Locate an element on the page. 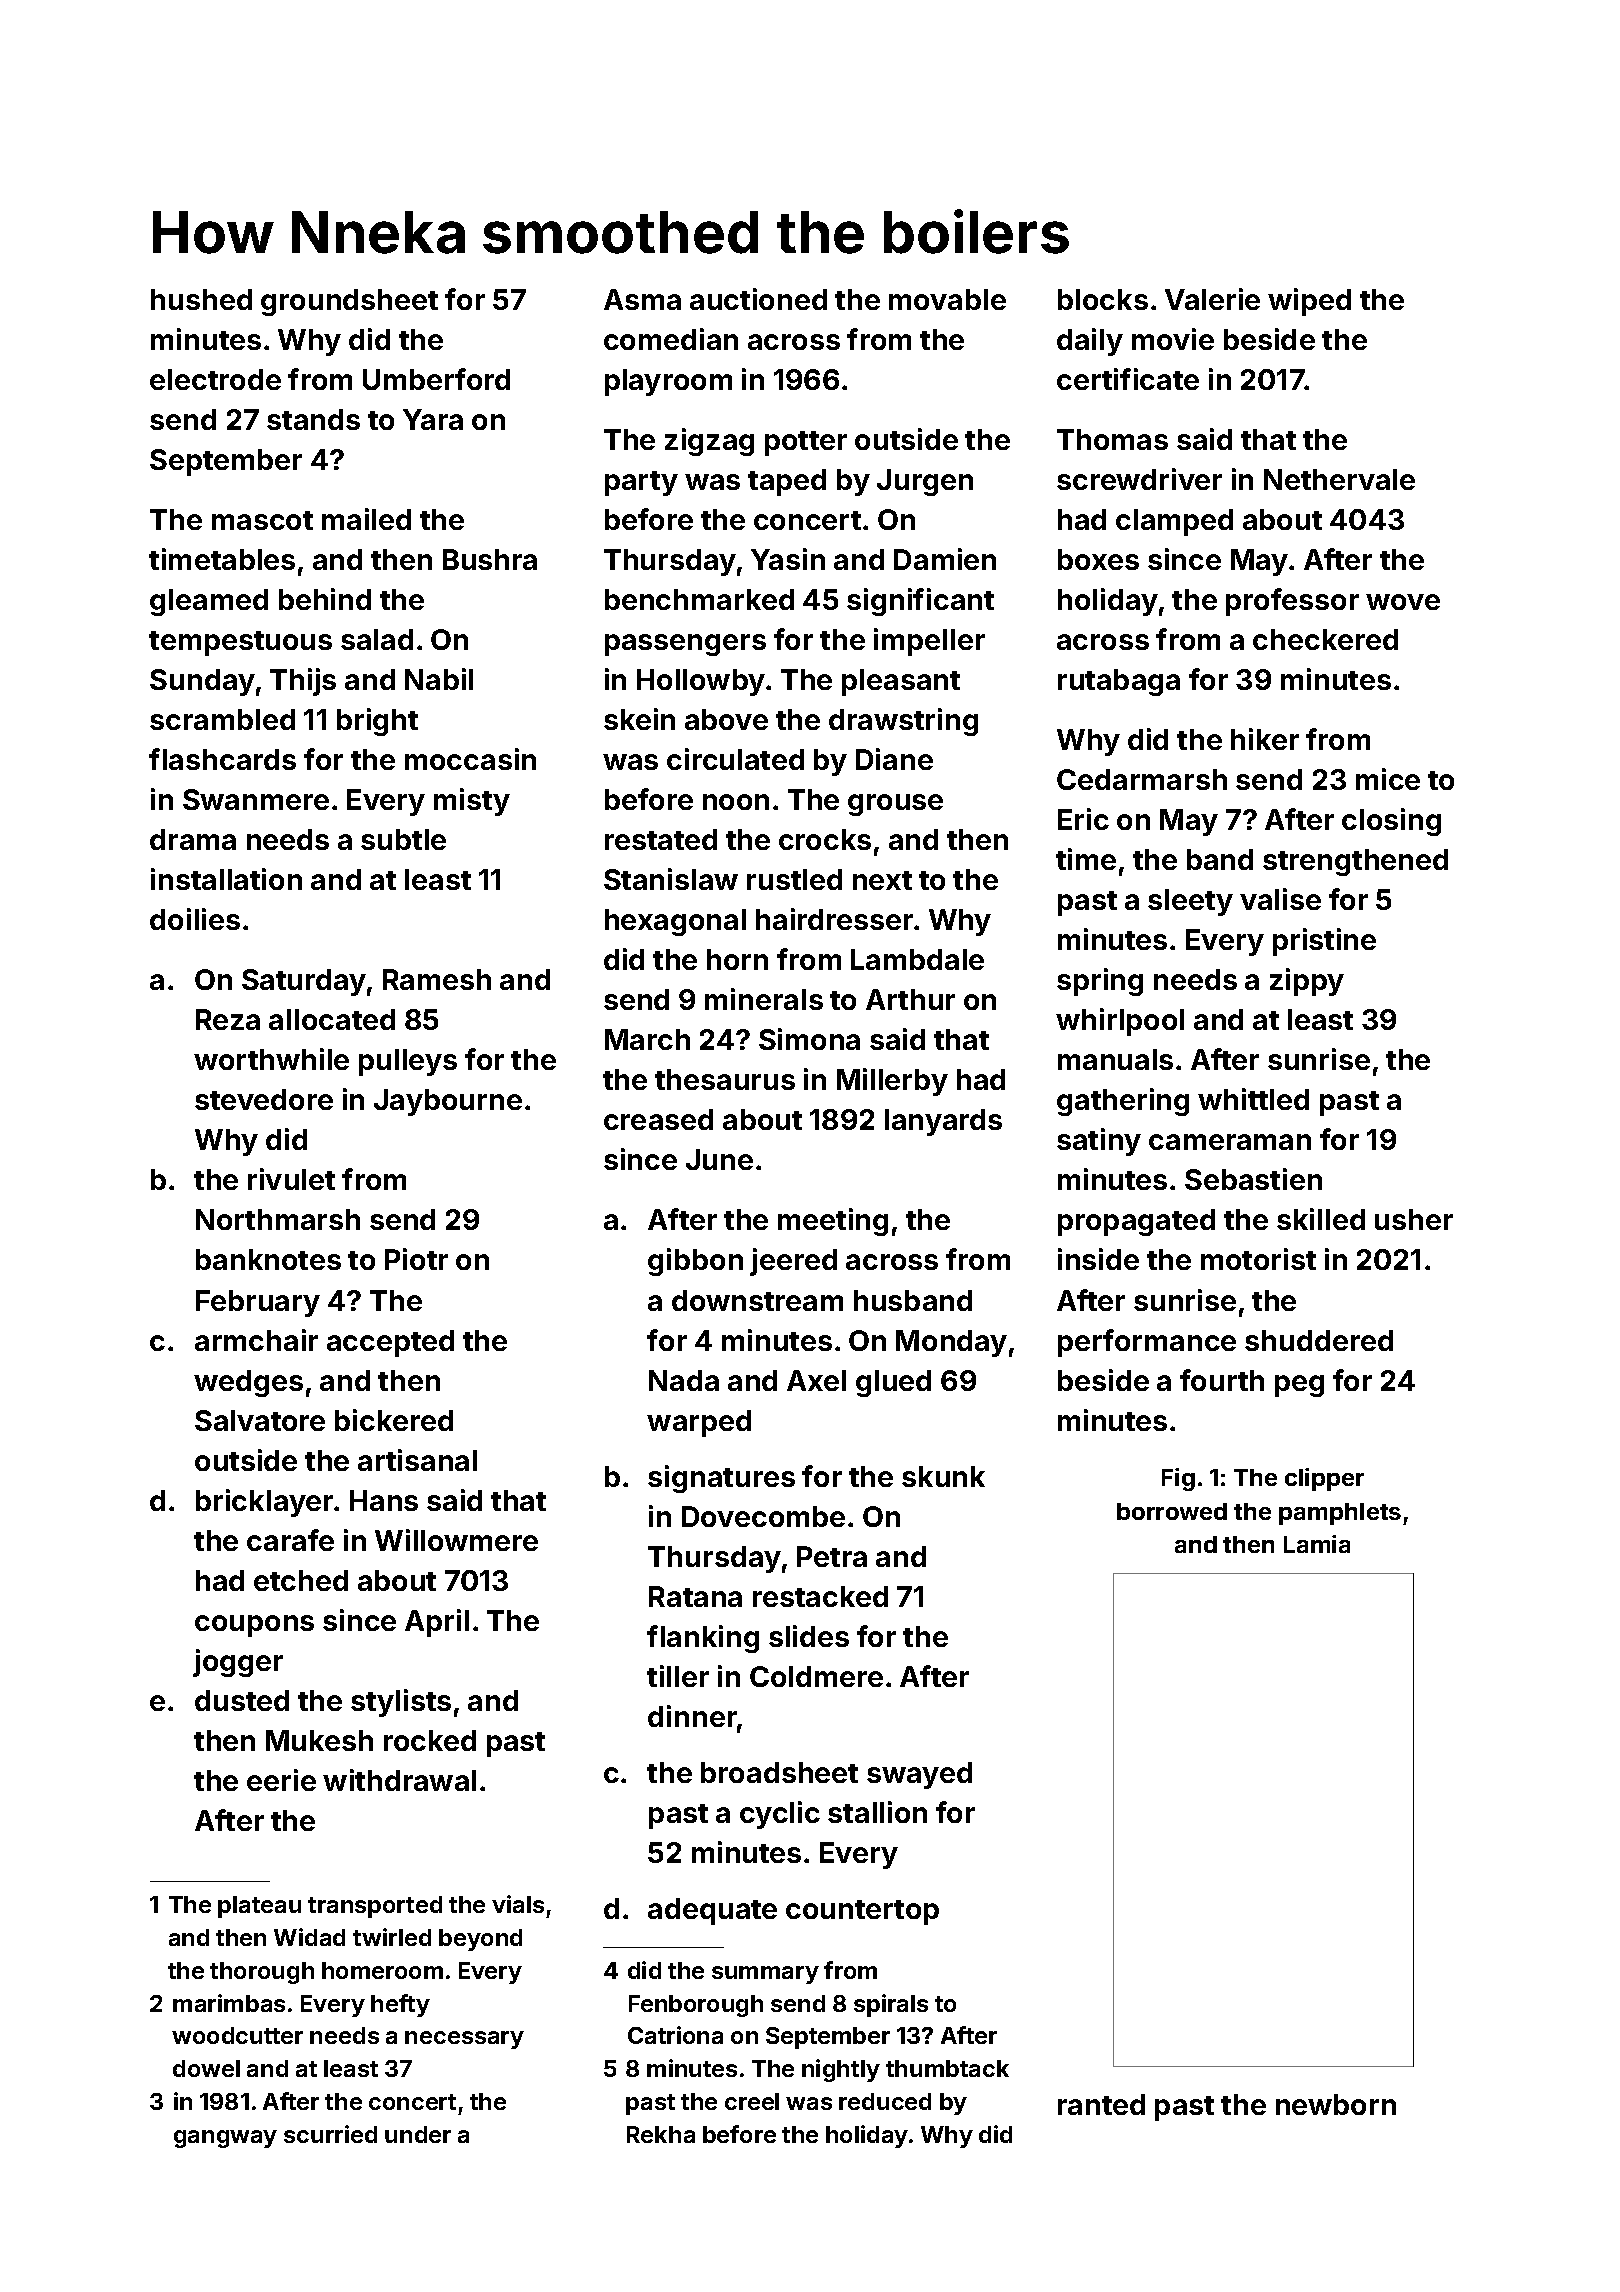  cyclic is located at coordinates (780, 1815).
